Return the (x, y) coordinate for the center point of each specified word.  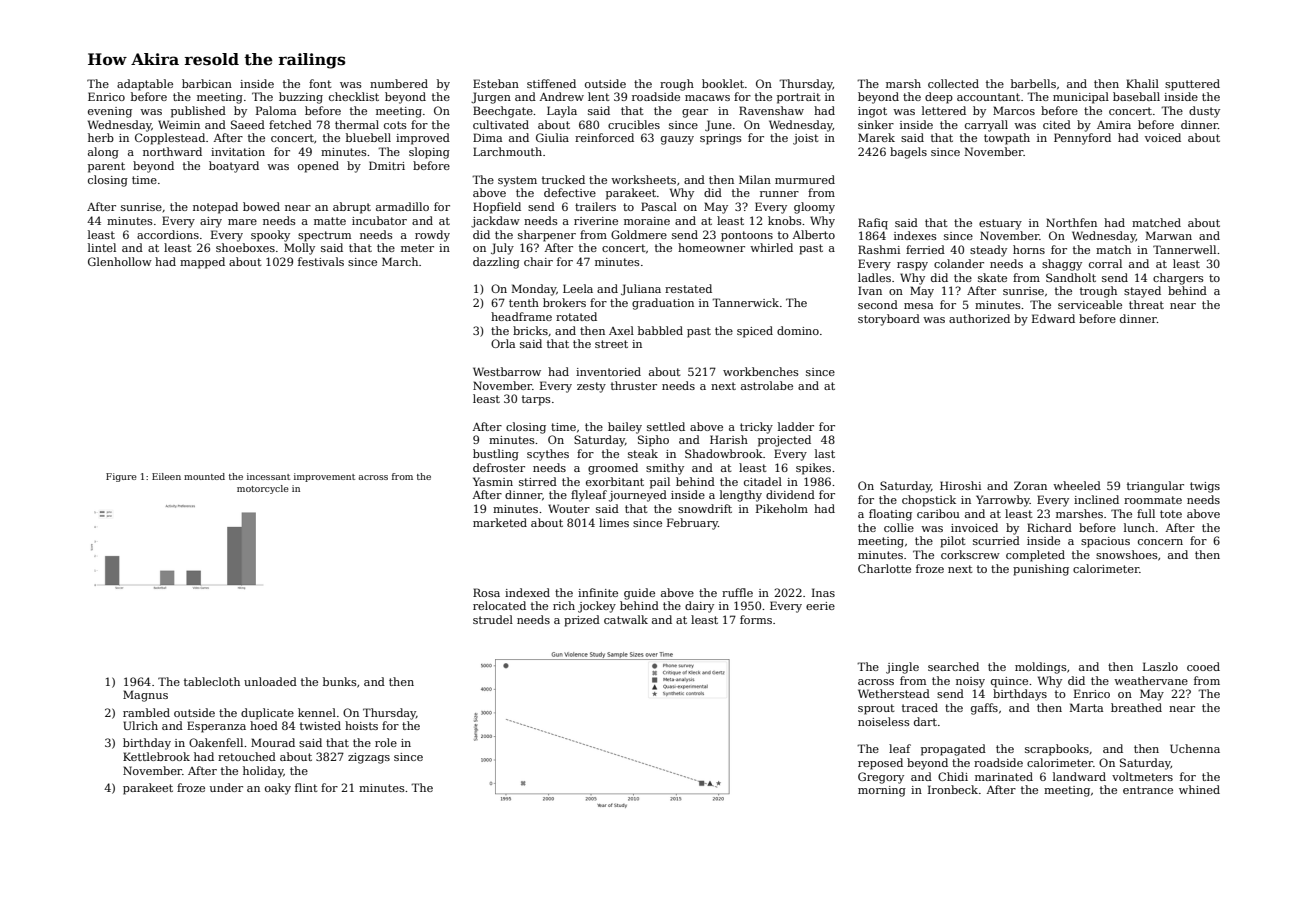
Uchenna (1195, 748)
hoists (361, 725)
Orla (503, 343)
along (103, 153)
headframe (521, 316)
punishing (1041, 570)
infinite (598, 592)
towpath (1007, 139)
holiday (263, 772)
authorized (979, 318)
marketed (500, 522)
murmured (805, 179)
